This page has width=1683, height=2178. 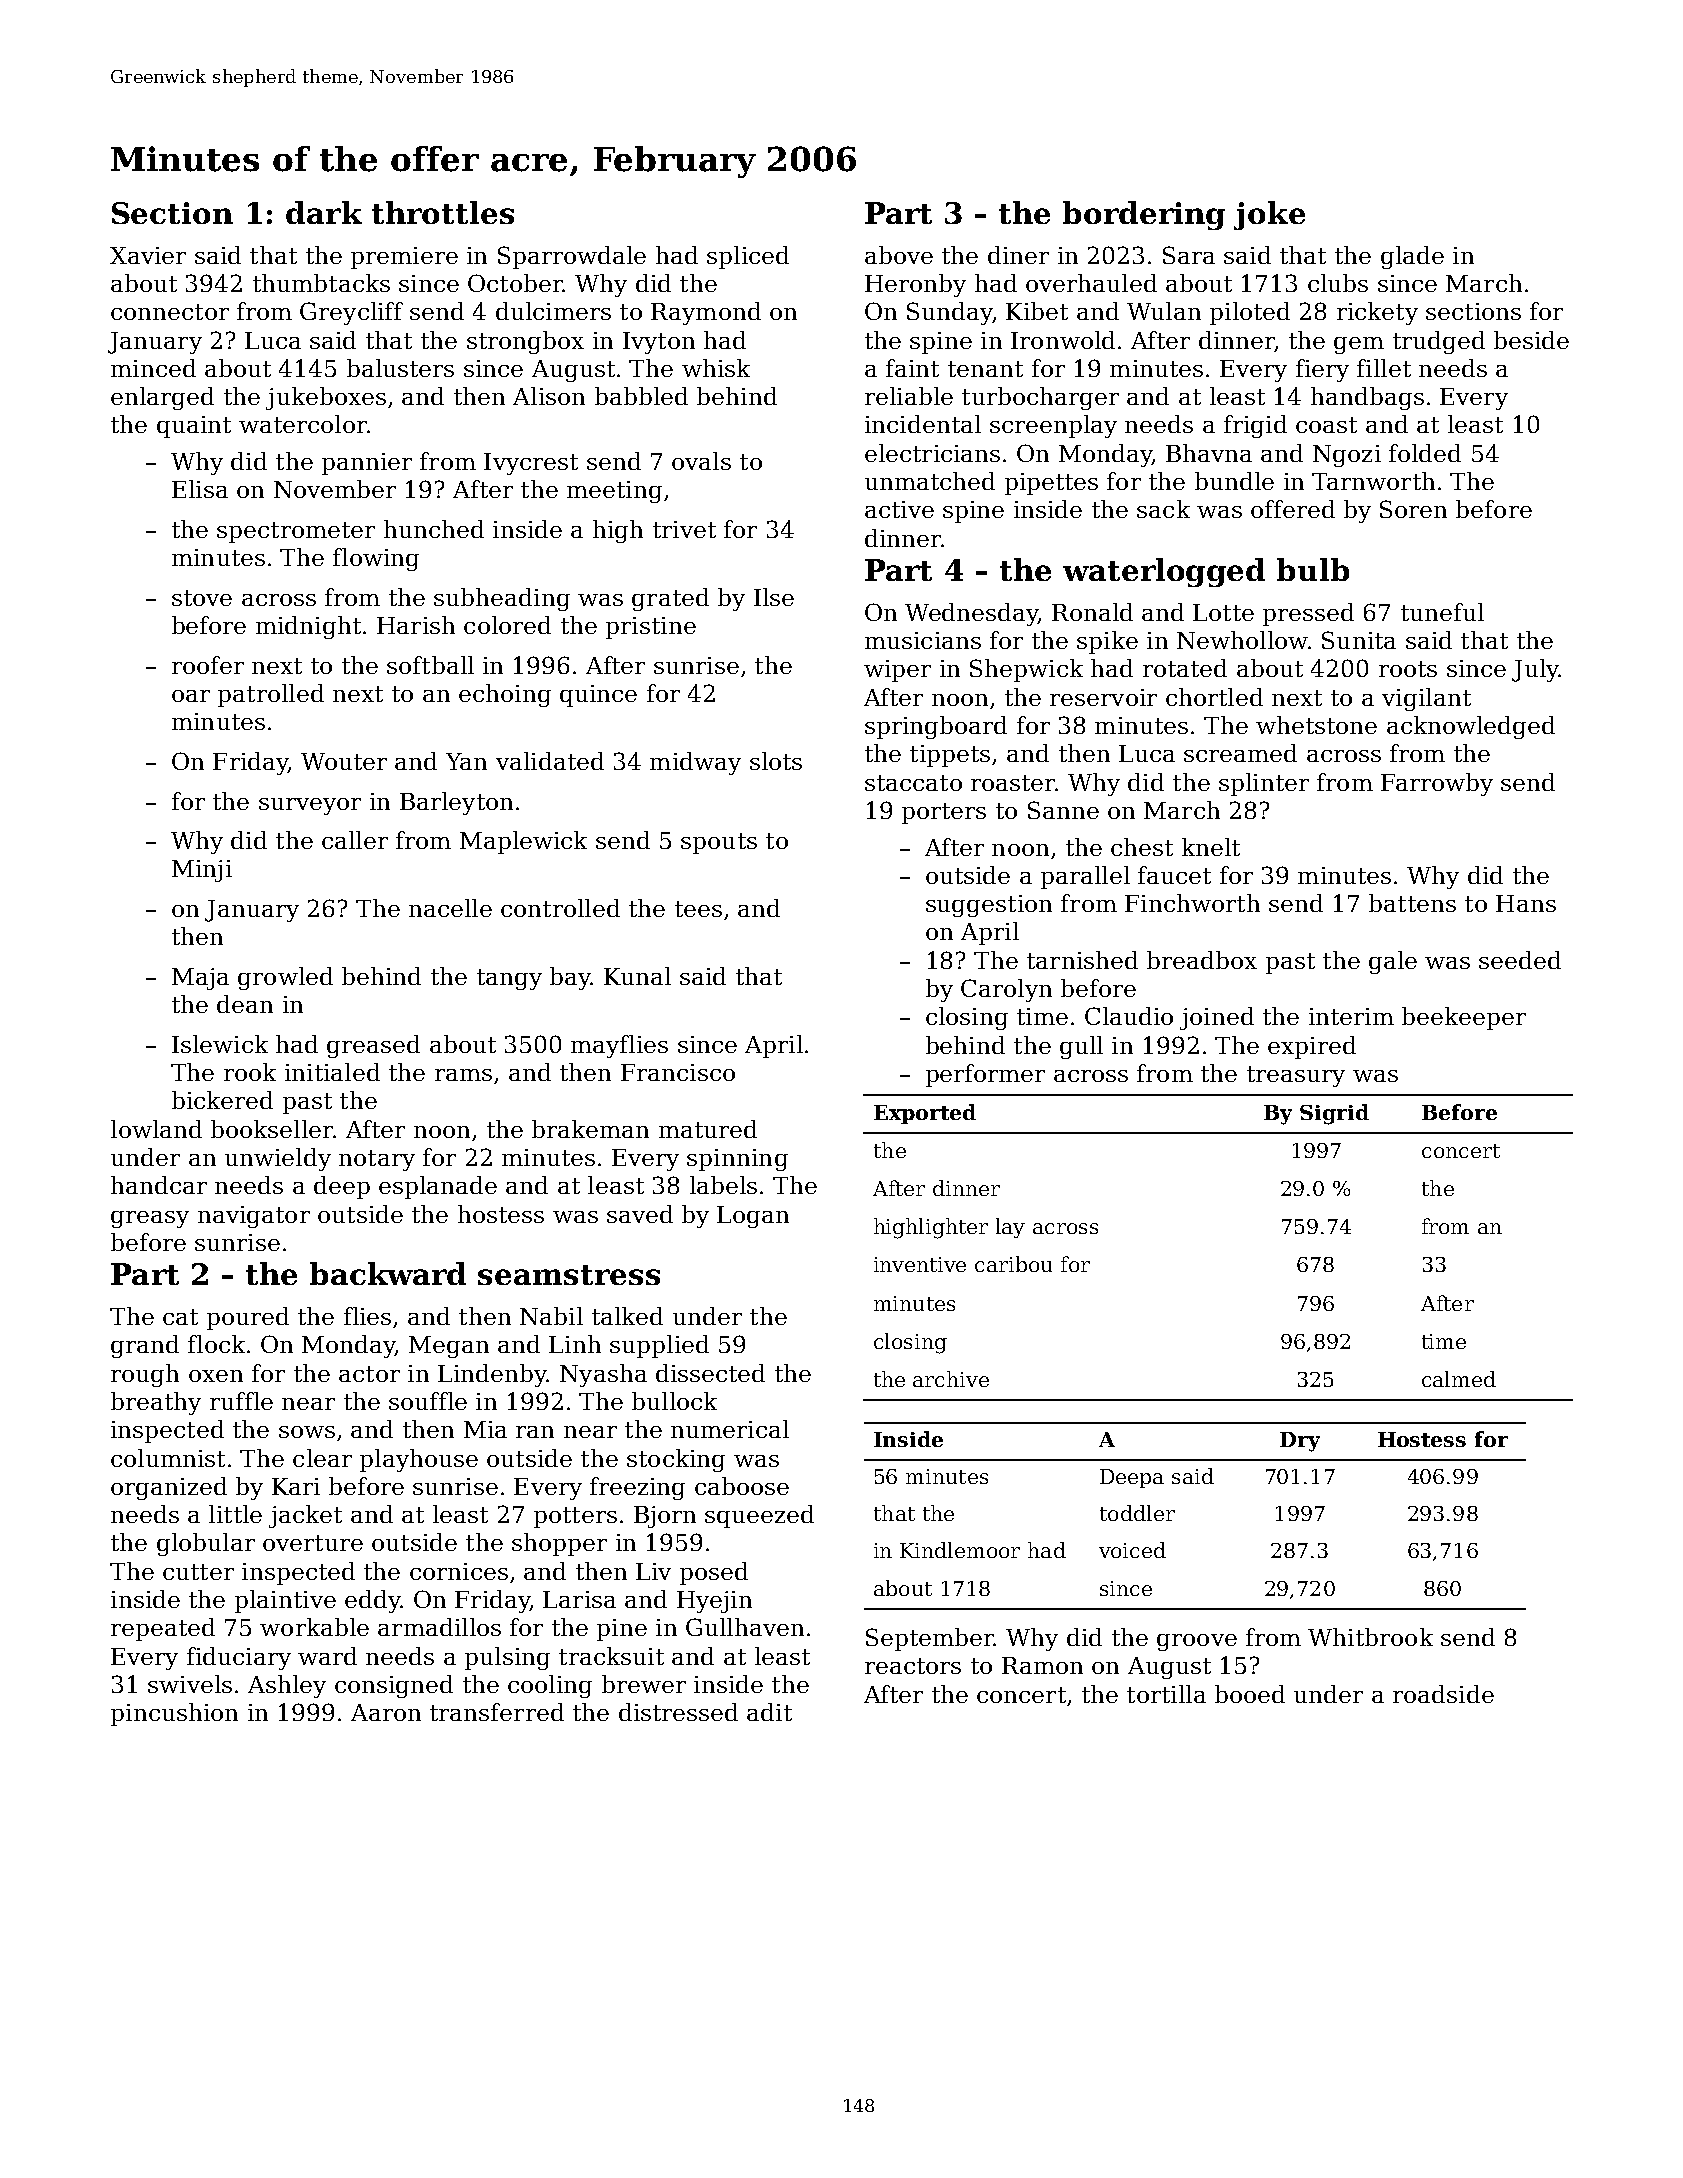 I want to click on squeezed, so click(x=759, y=1516).
